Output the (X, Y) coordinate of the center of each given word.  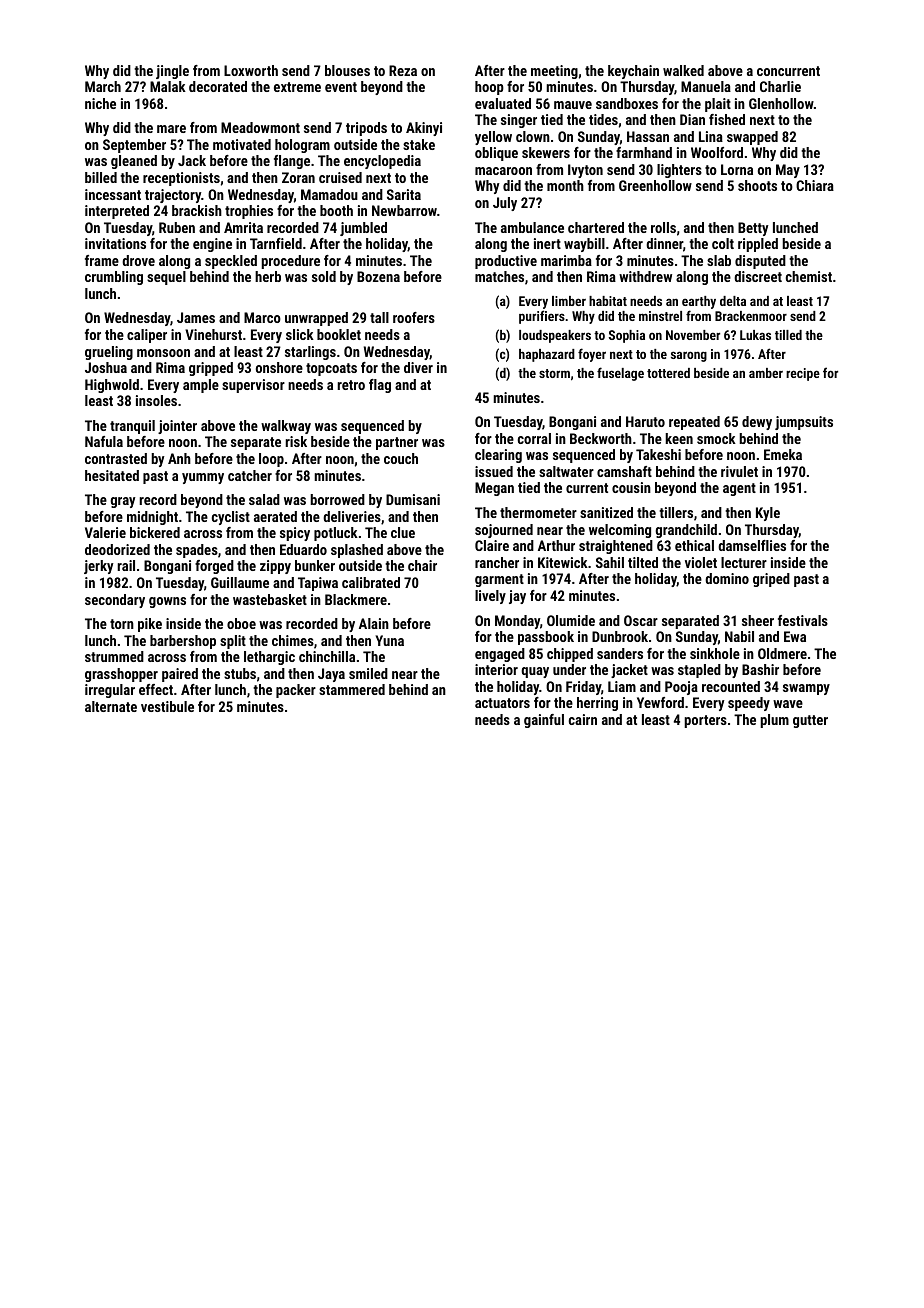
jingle (172, 72)
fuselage (620, 374)
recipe (803, 374)
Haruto (645, 421)
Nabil (739, 636)
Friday (583, 688)
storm (554, 373)
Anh (179, 458)
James (196, 317)
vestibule (167, 706)
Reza (403, 70)
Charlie (780, 86)
